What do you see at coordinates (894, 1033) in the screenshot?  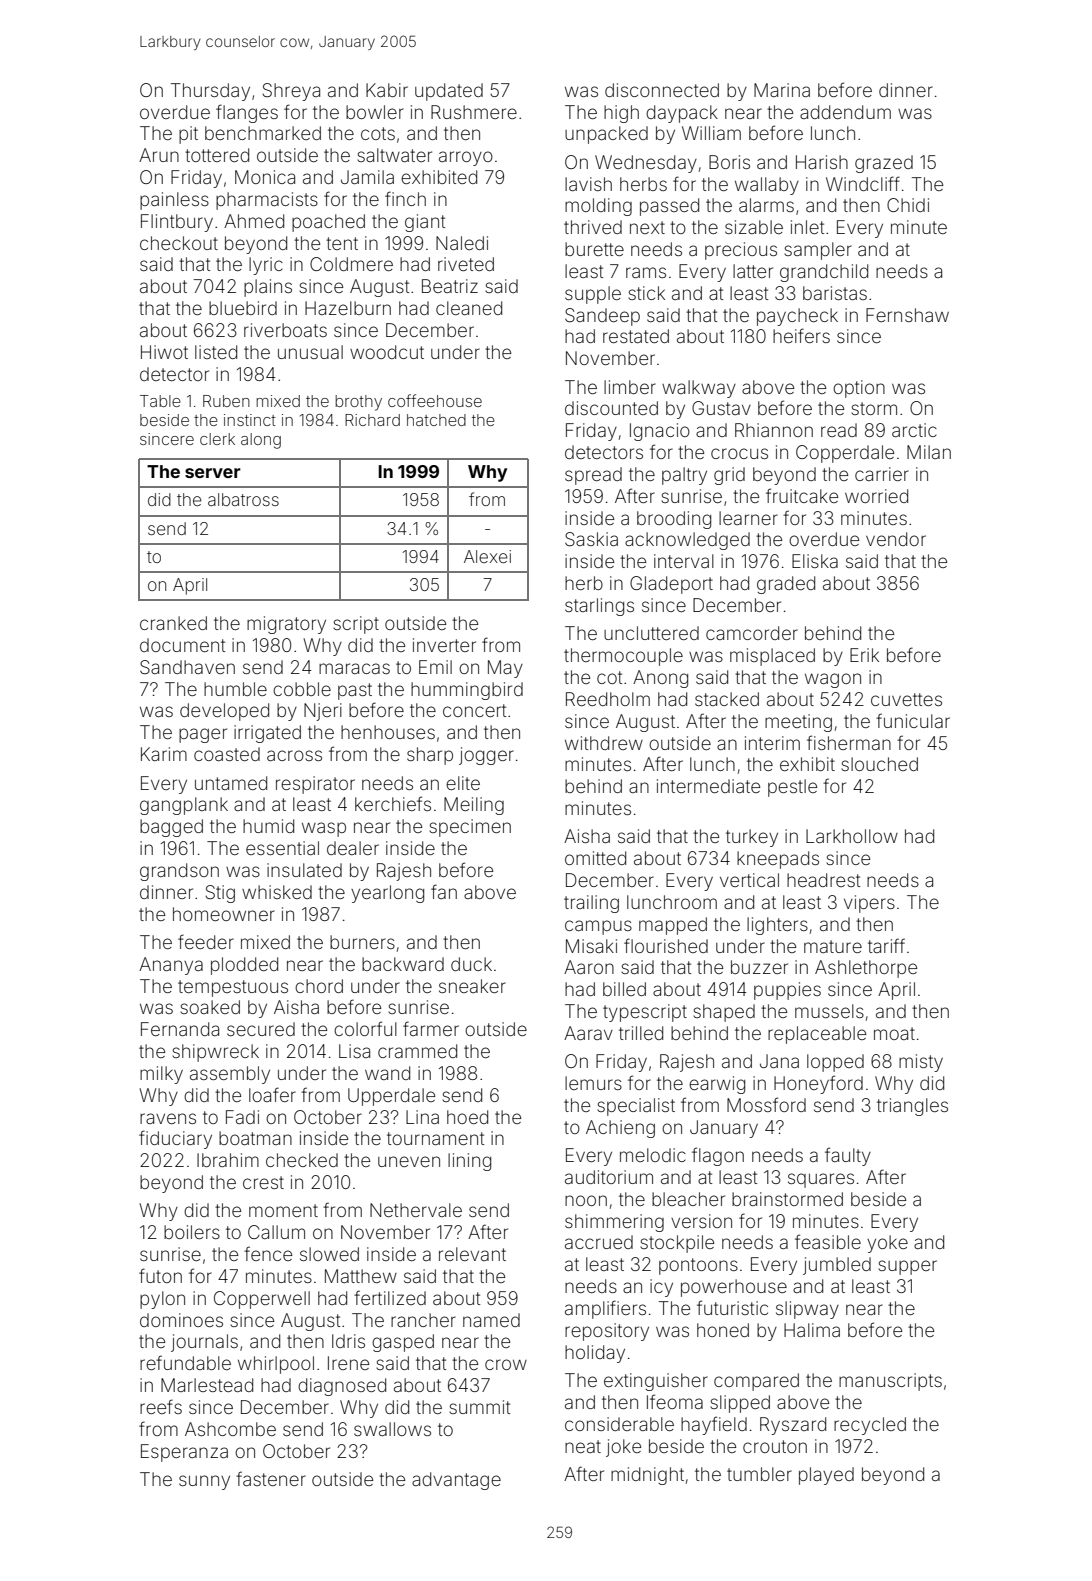 I see `moat` at bounding box center [894, 1033].
